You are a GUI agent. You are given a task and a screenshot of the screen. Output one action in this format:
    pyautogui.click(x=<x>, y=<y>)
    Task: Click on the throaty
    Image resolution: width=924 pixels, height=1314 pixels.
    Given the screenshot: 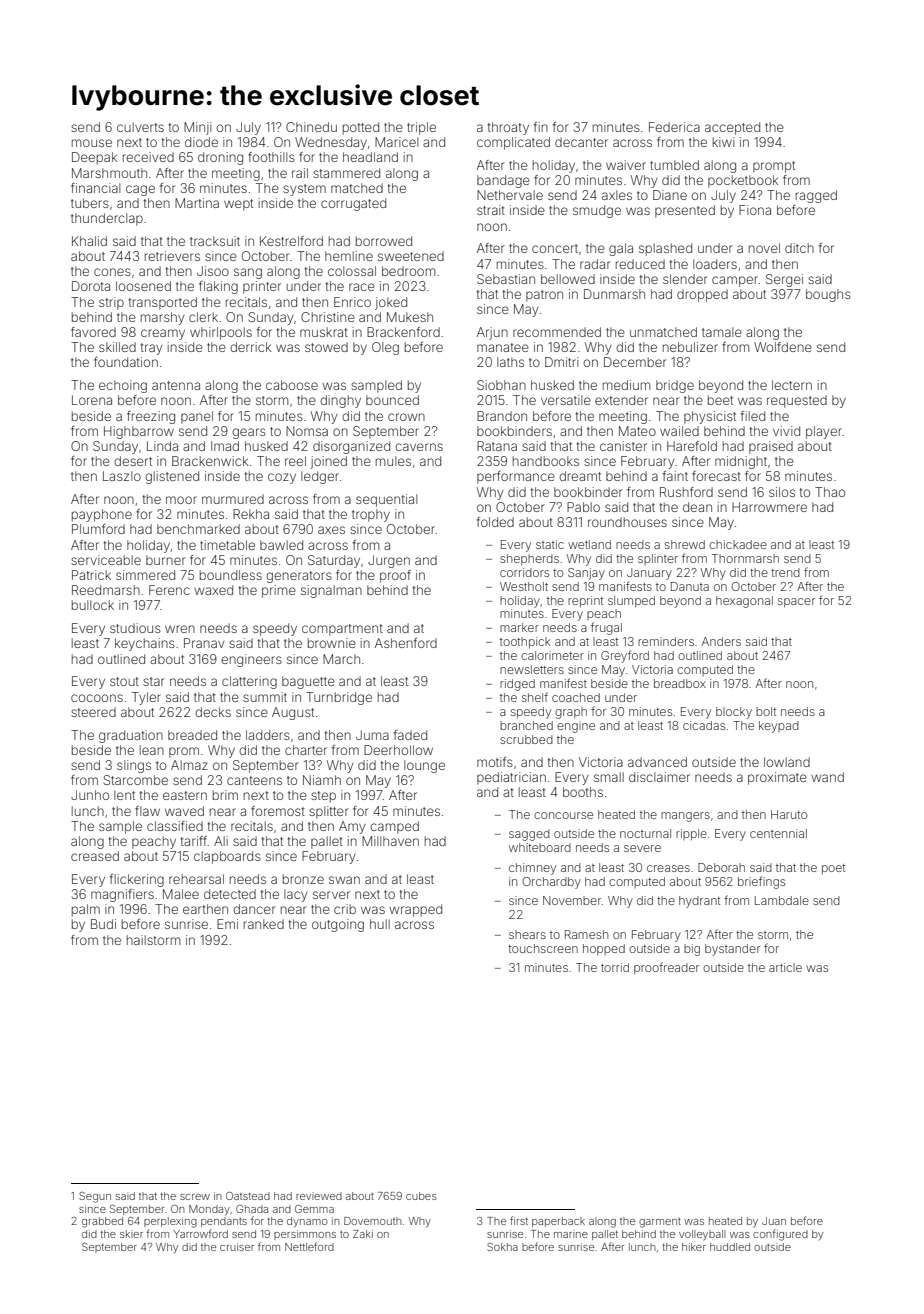 What is the action you would take?
    pyautogui.click(x=508, y=128)
